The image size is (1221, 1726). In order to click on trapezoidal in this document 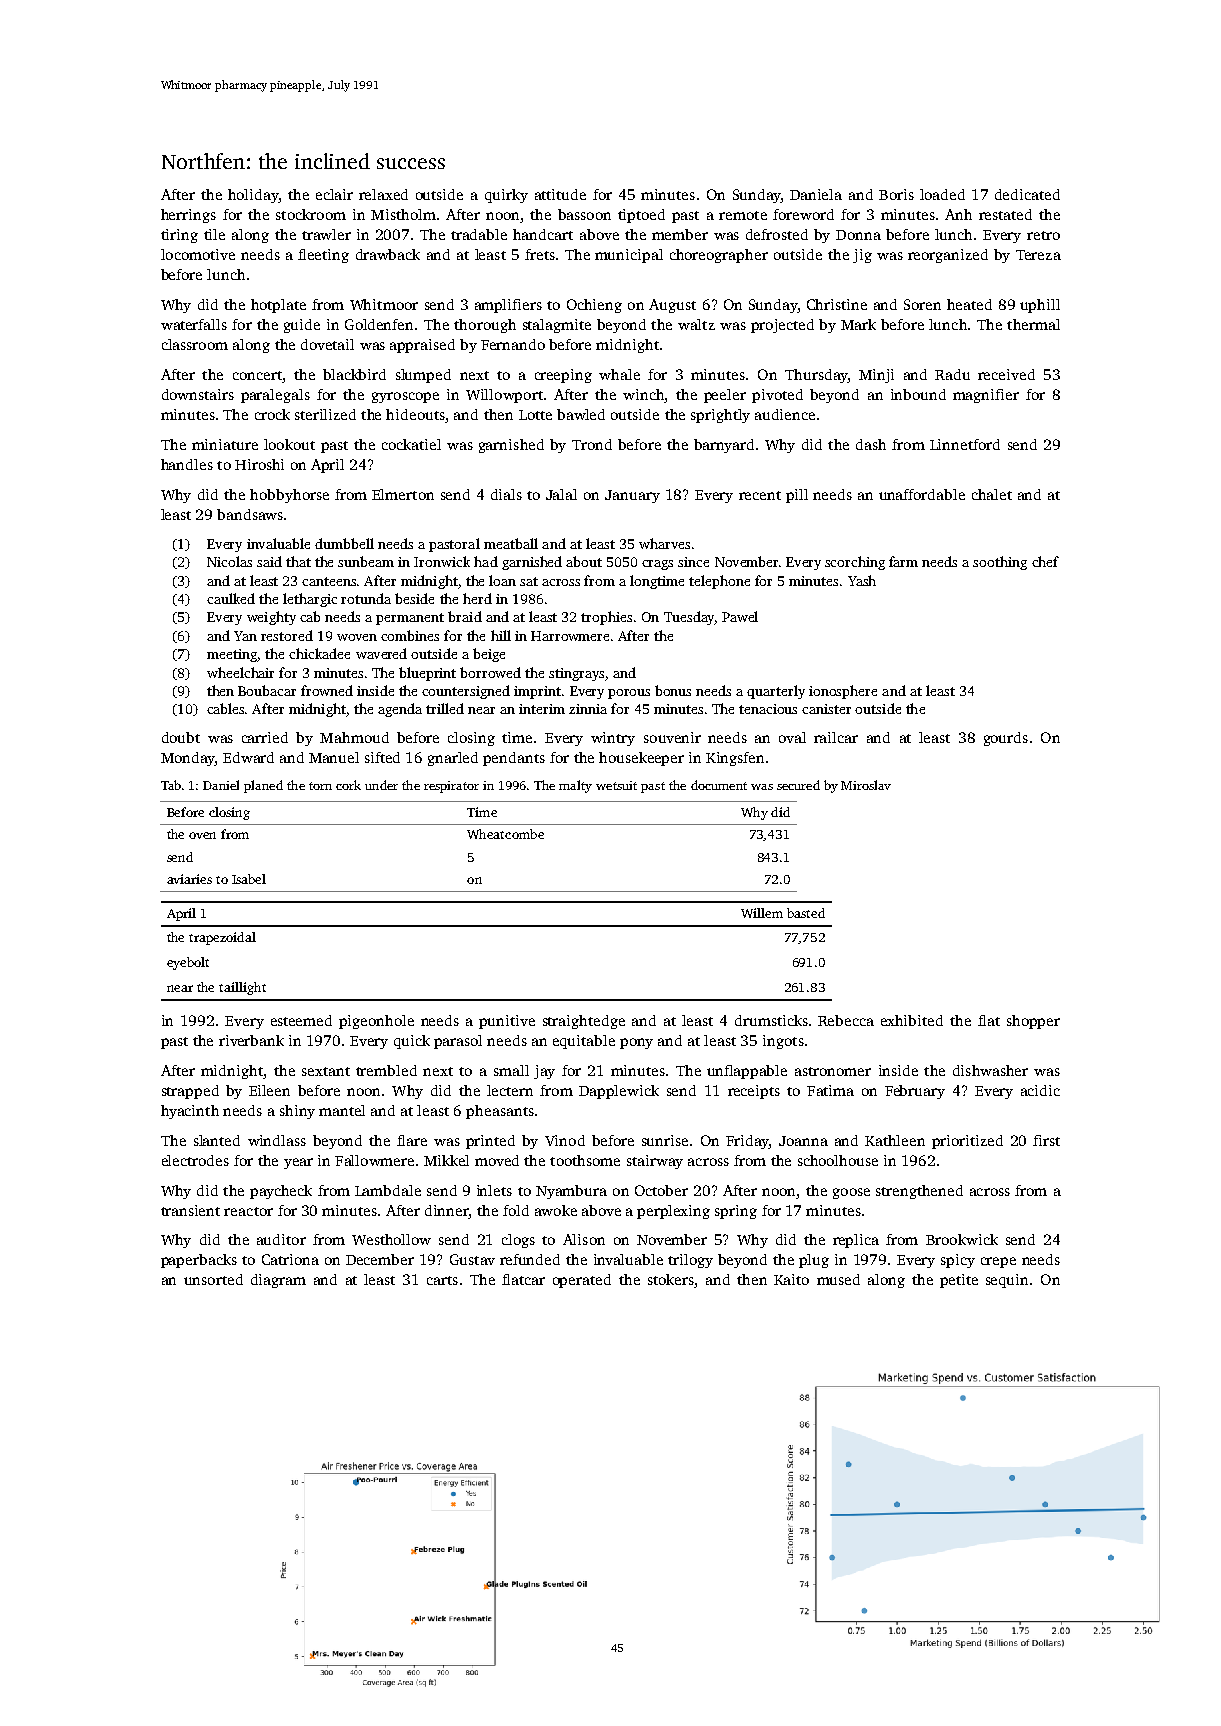, I will do `click(222, 938)`.
